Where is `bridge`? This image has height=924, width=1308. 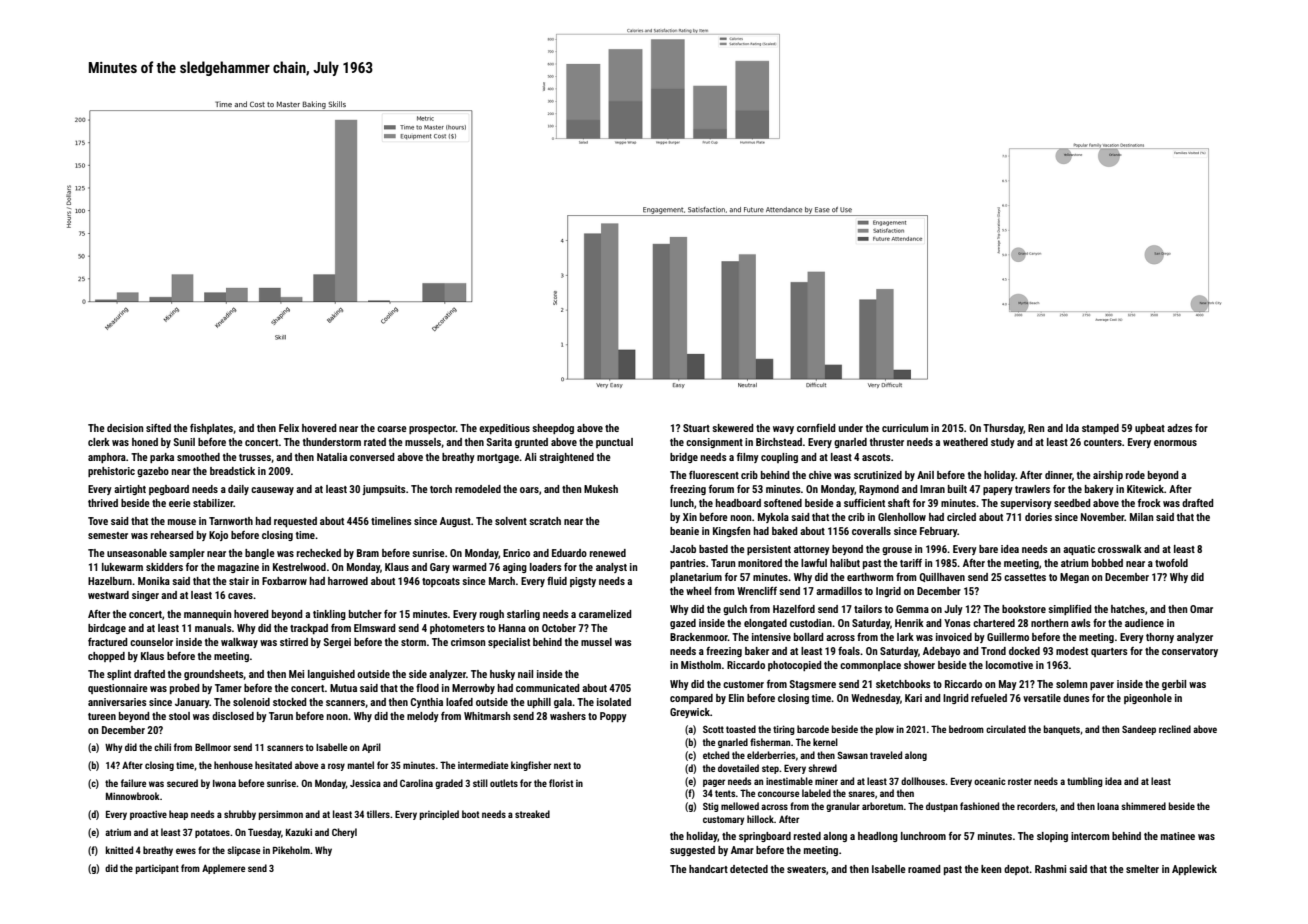 bridge is located at coordinates (684, 458).
